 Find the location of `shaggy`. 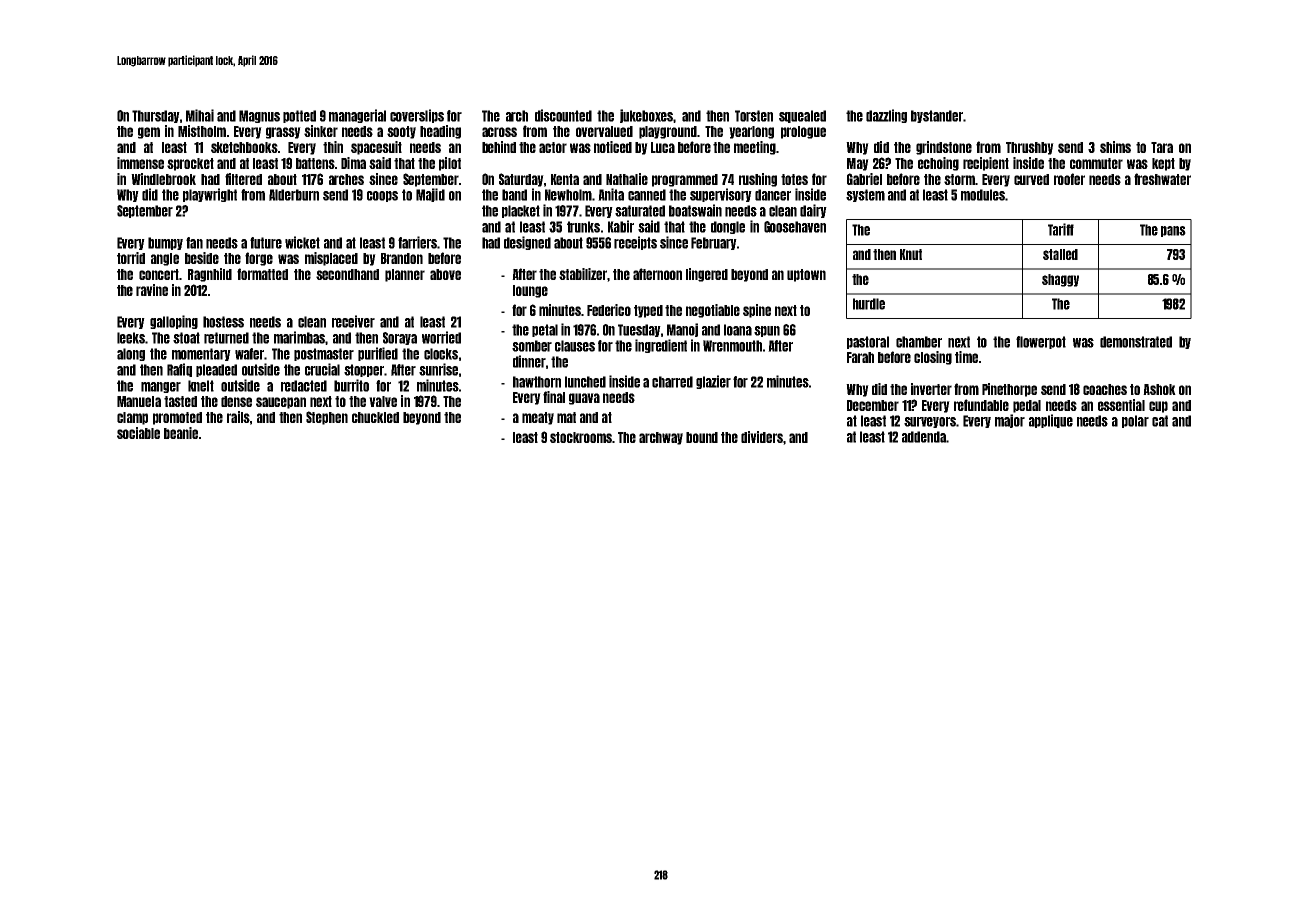

shaggy is located at coordinates (1060, 280).
